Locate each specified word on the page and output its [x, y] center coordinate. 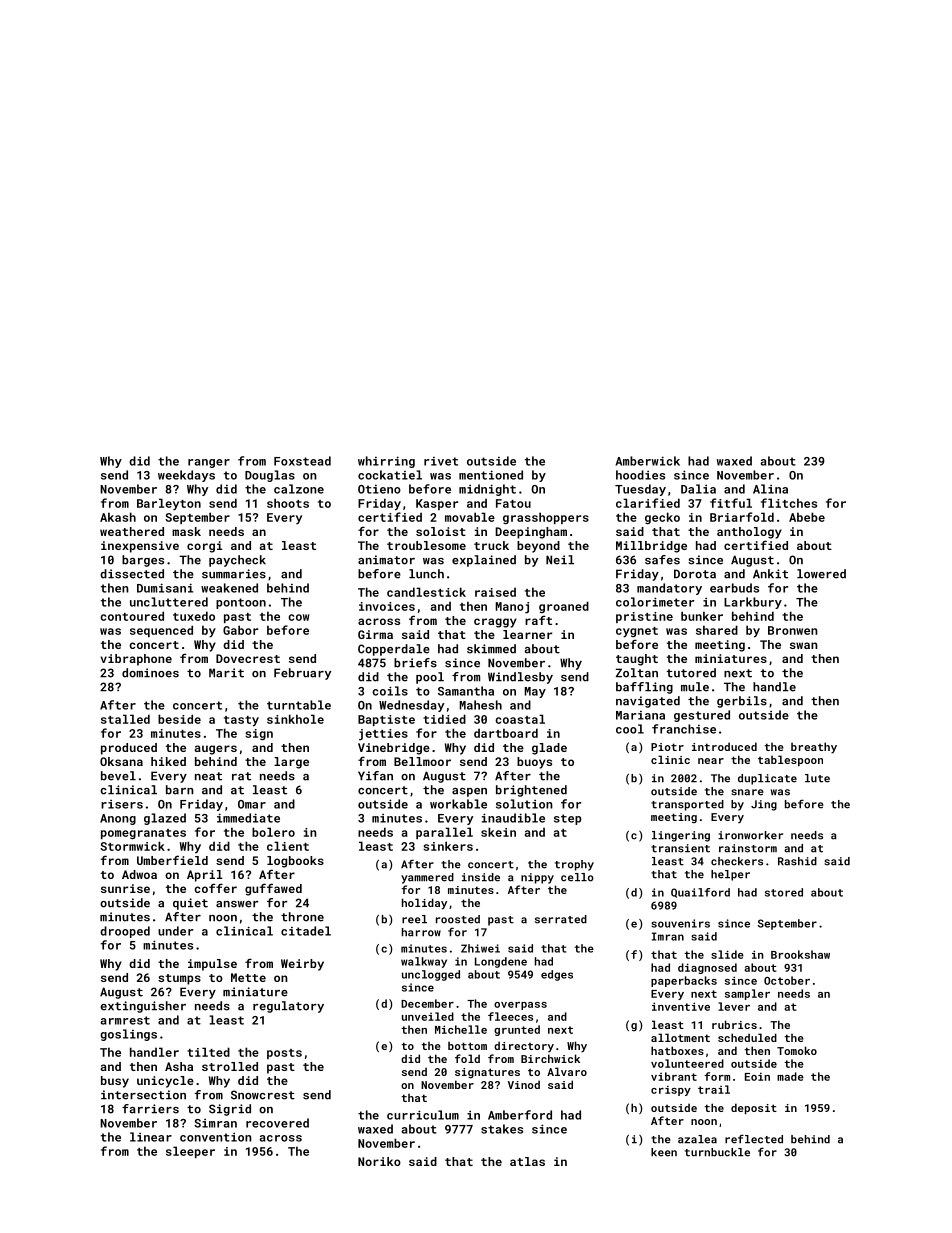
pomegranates [143, 834]
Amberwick [647, 461]
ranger [209, 463]
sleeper [190, 1152]
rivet [441, 461]
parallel [444, 833]
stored [784, 892]
